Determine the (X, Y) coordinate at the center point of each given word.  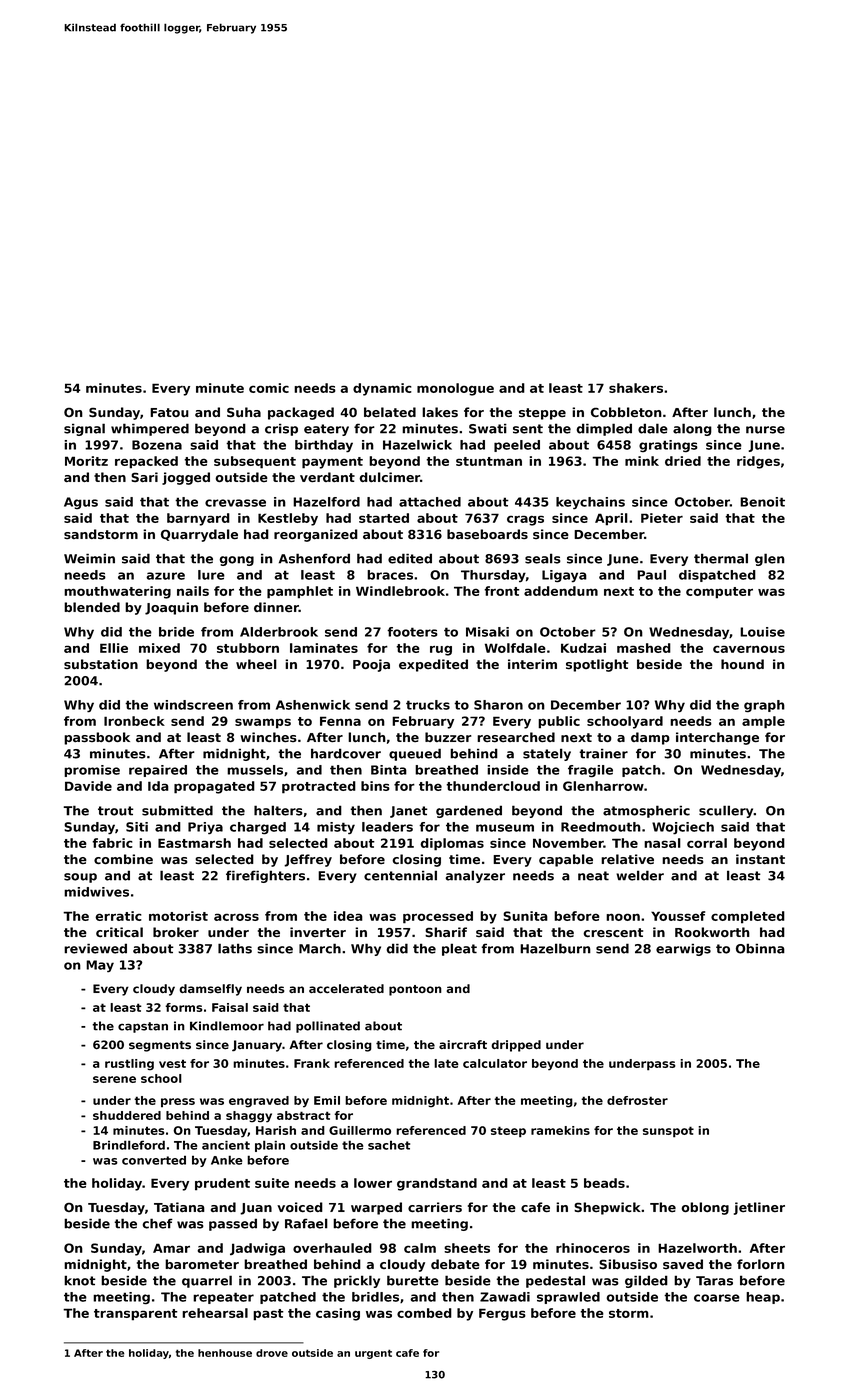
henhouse (225, 1353)
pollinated (328, 1027)
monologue (455, 389)
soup (80, 878)
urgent (373, 1354)
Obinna (760, 948)
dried (683, 461)
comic (269, 388)
